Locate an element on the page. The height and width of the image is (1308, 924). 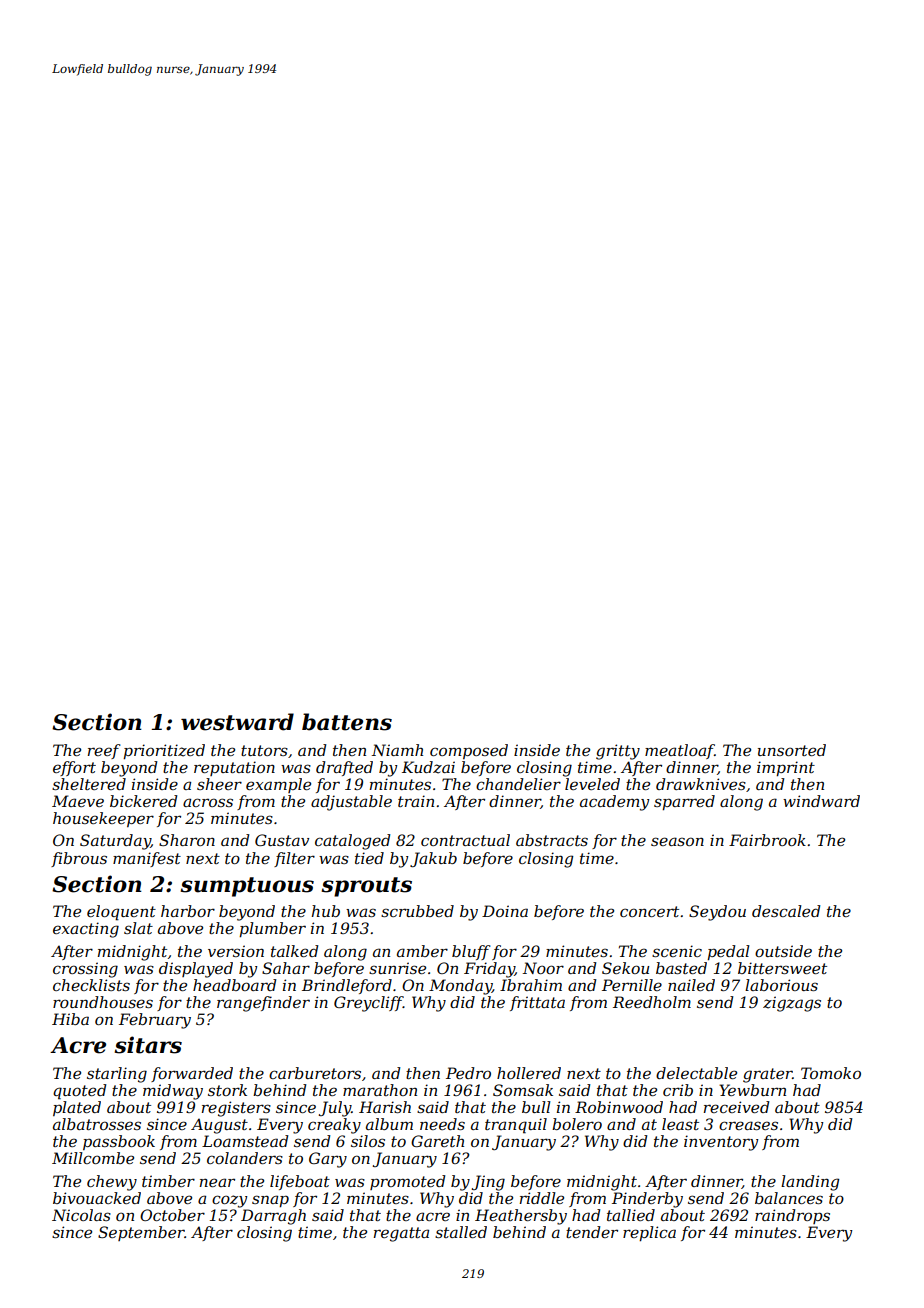
hollered is located at coordinates (529, 1073).
